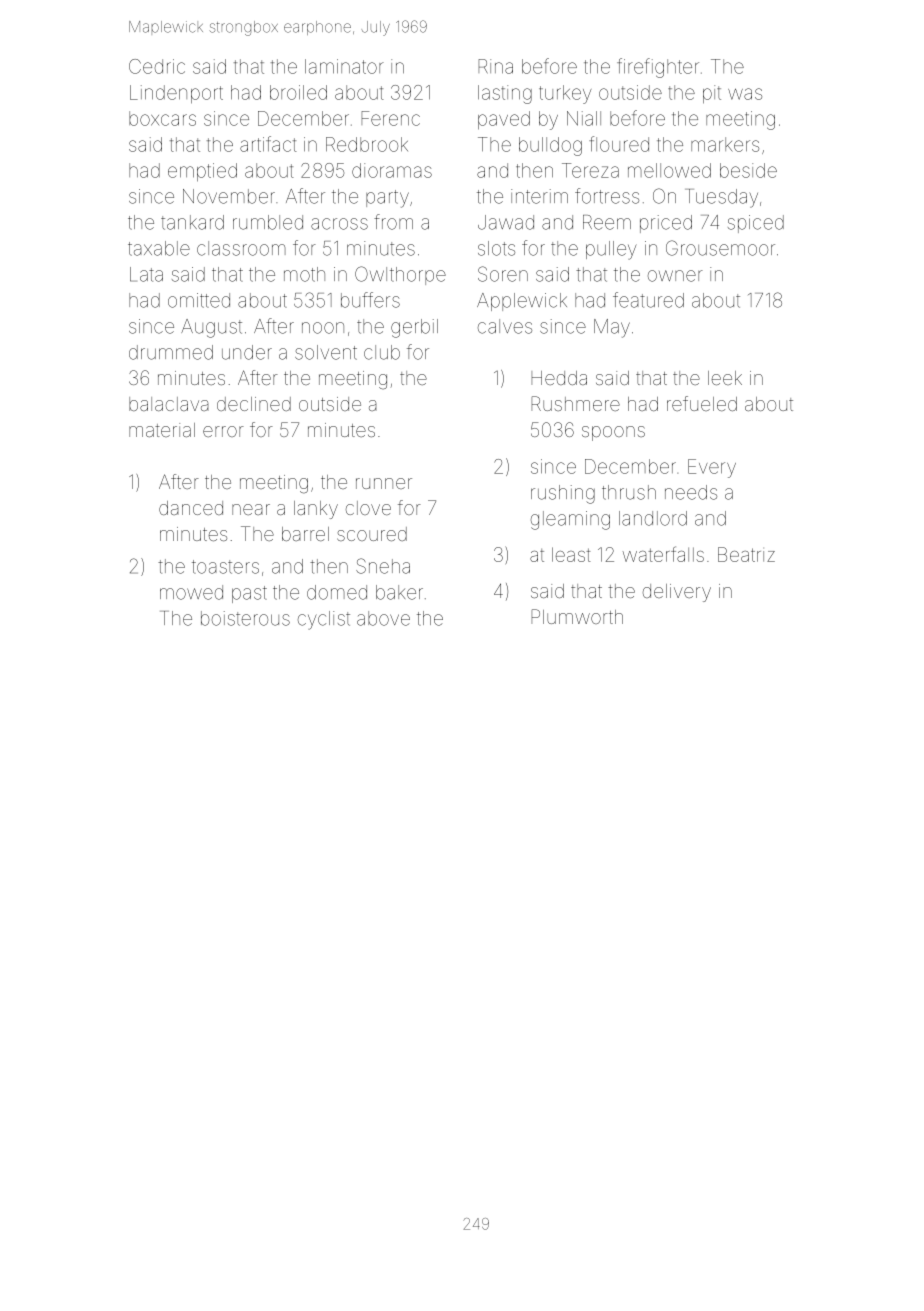  What do you see at coordinates (677, 593) in the page?
I see `delivery` at bounding box center [677, 593].
